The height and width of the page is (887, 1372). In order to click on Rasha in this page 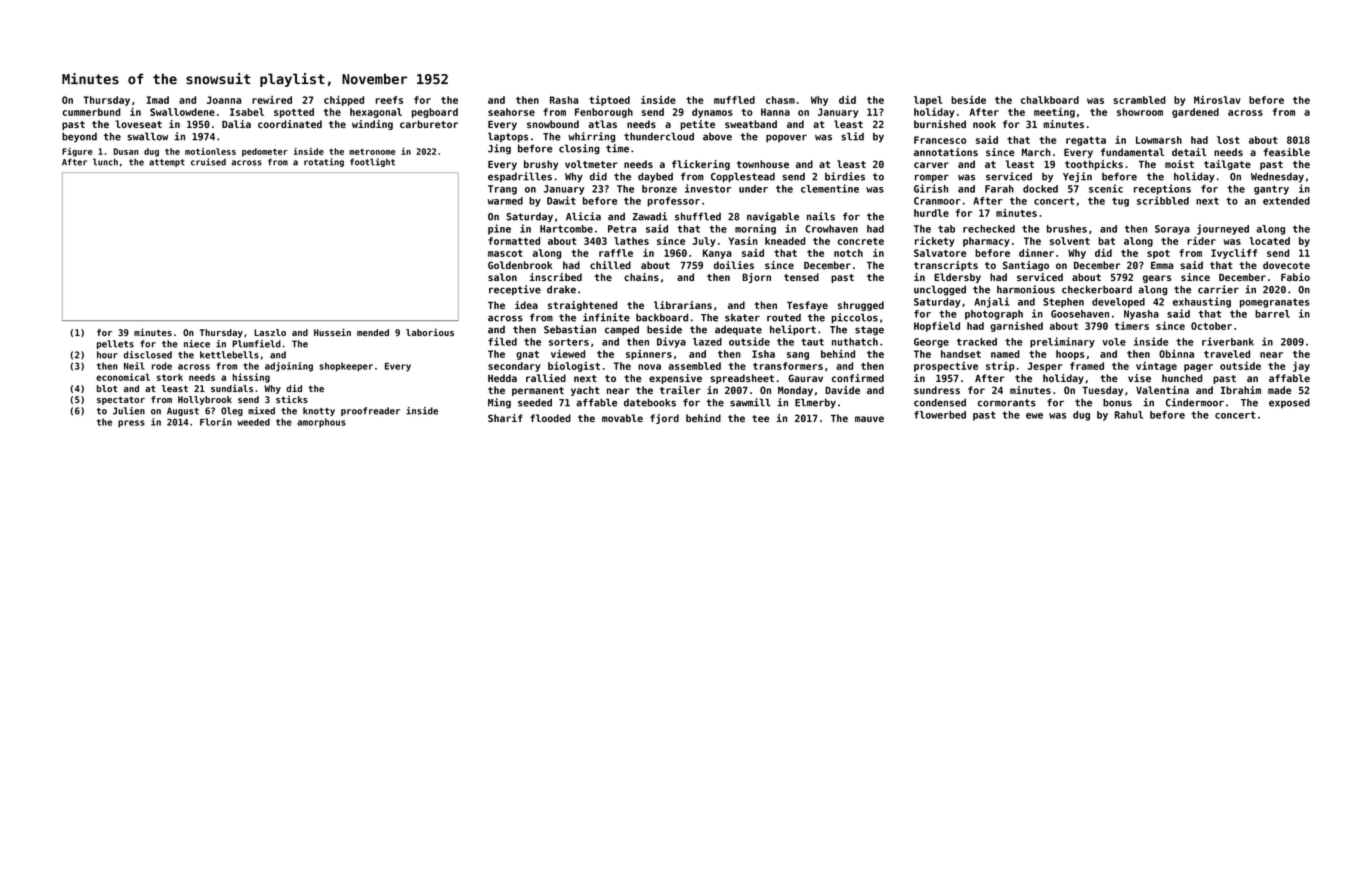, I will do `click(564, 100)`.
